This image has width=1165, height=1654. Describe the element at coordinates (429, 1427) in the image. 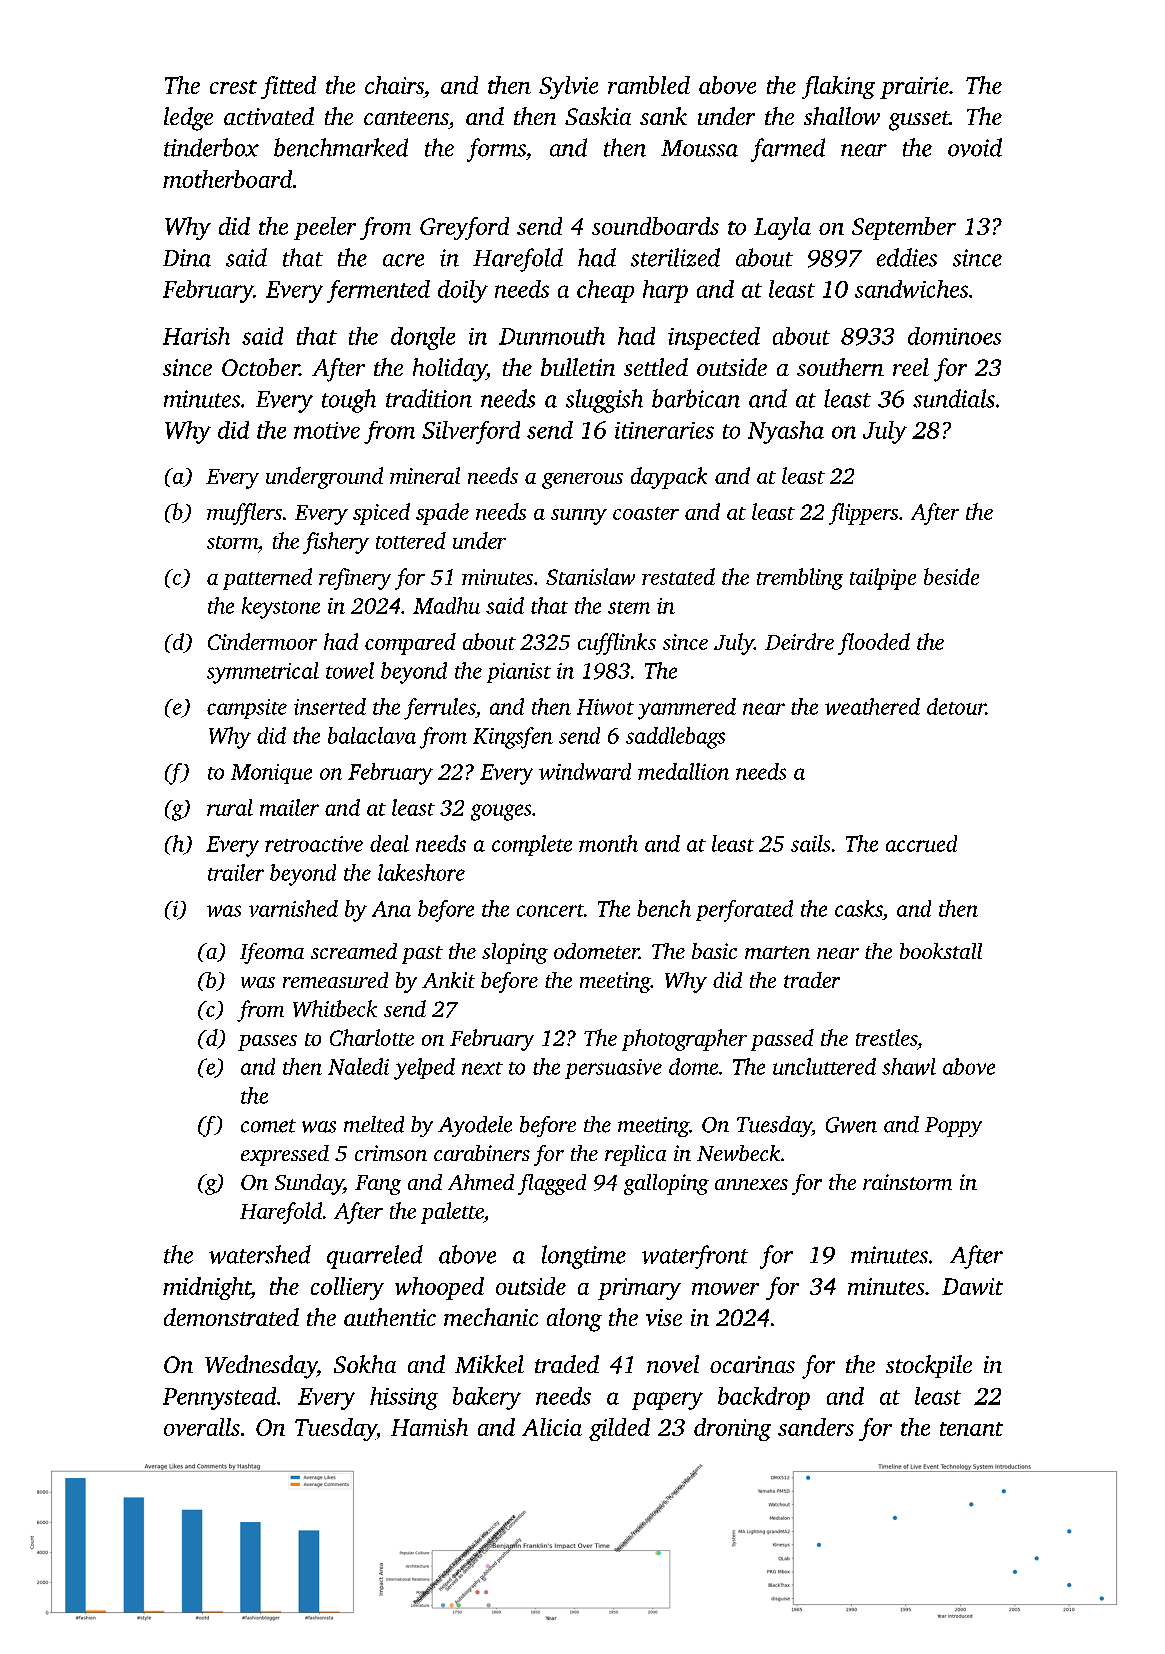

I see `Hamish` at that location.
